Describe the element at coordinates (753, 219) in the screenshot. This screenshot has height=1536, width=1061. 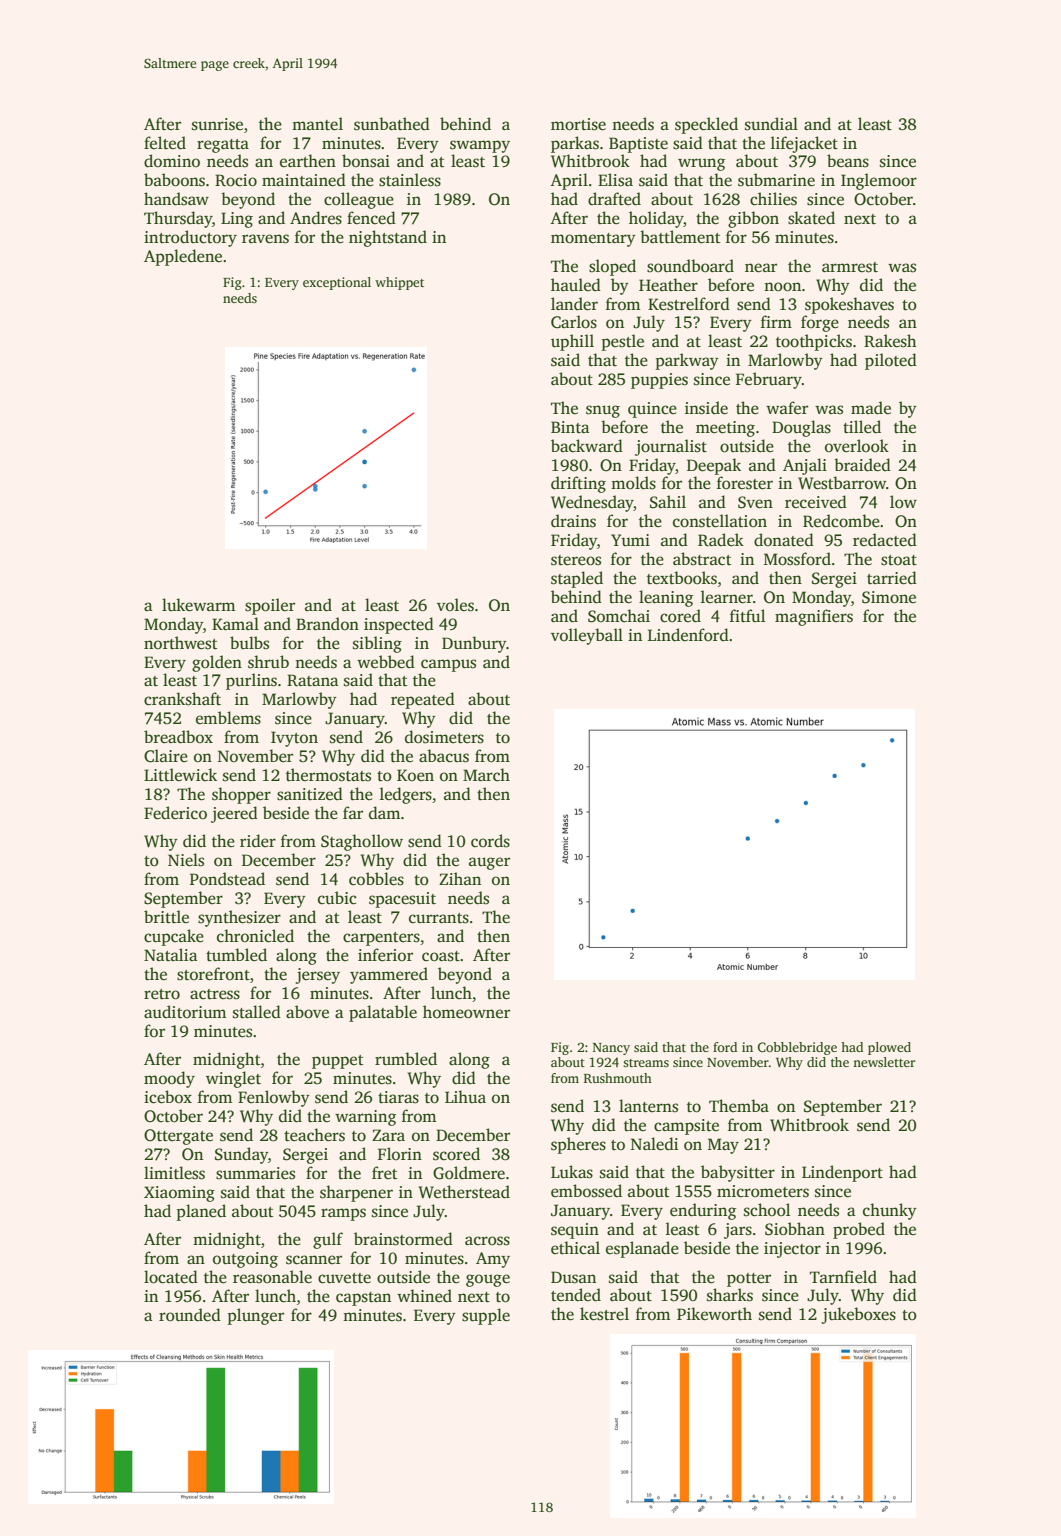
I see `gibbon` at that location.
